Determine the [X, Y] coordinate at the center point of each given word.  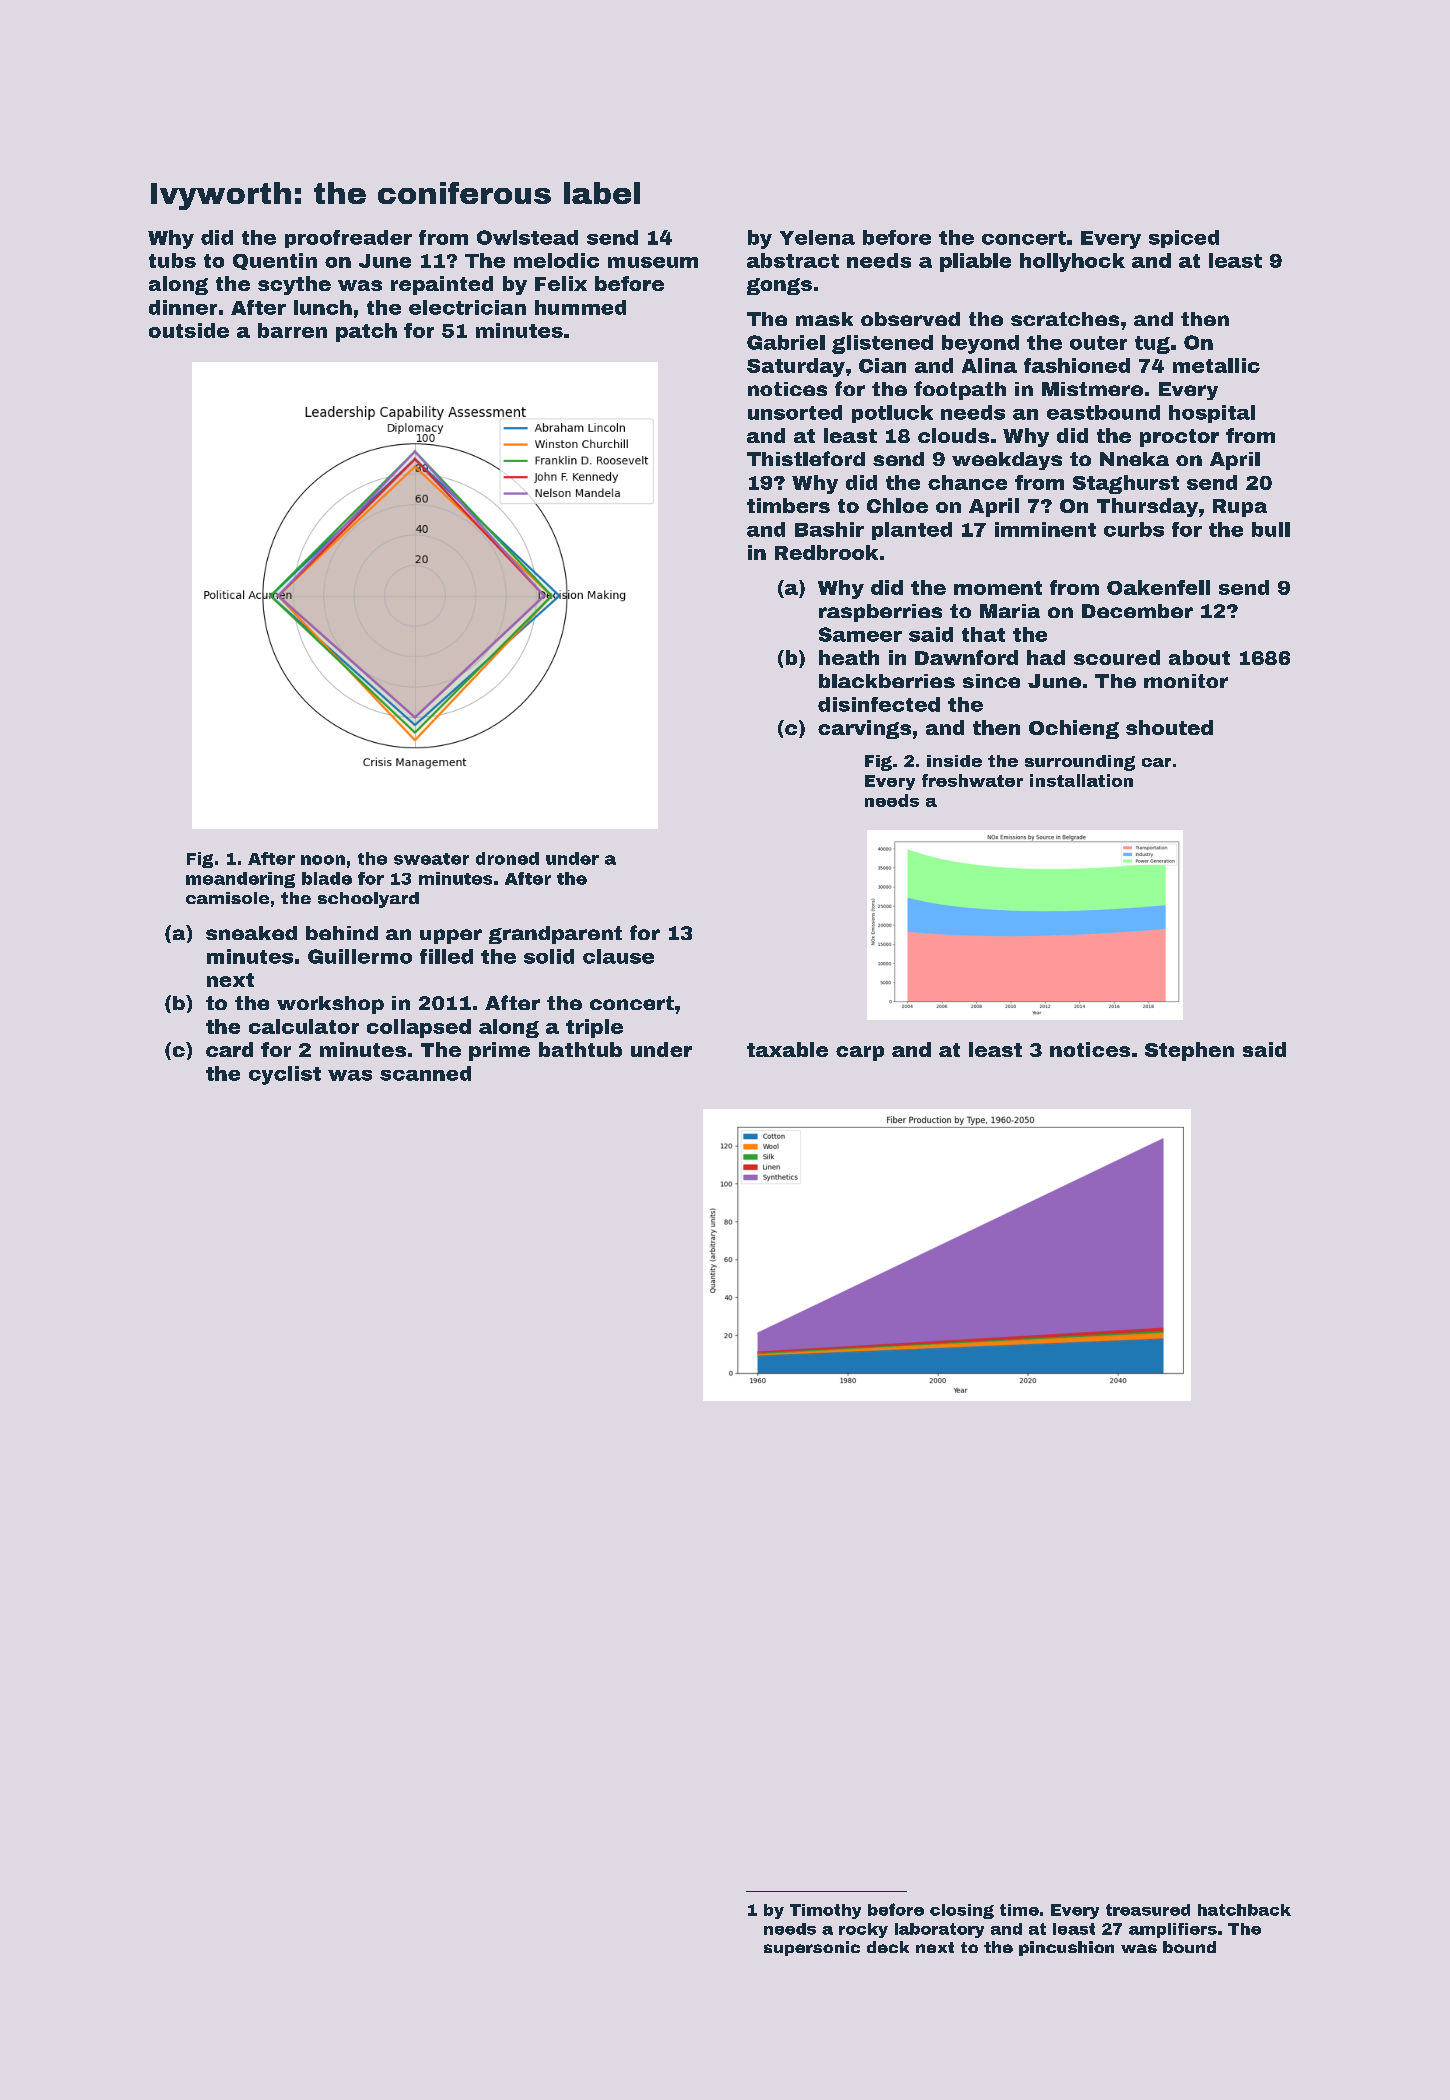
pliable [975, 262]
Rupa [1240, 508]
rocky [863, 1930]
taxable [787, 1049]
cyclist [285, 1075]
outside [189, 330]
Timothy [825, 1911]
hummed [580, 307]
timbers [788, 505]
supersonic [812, 1948]
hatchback [1244, 1910]
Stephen [1189, 1051]
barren [292, 330]
